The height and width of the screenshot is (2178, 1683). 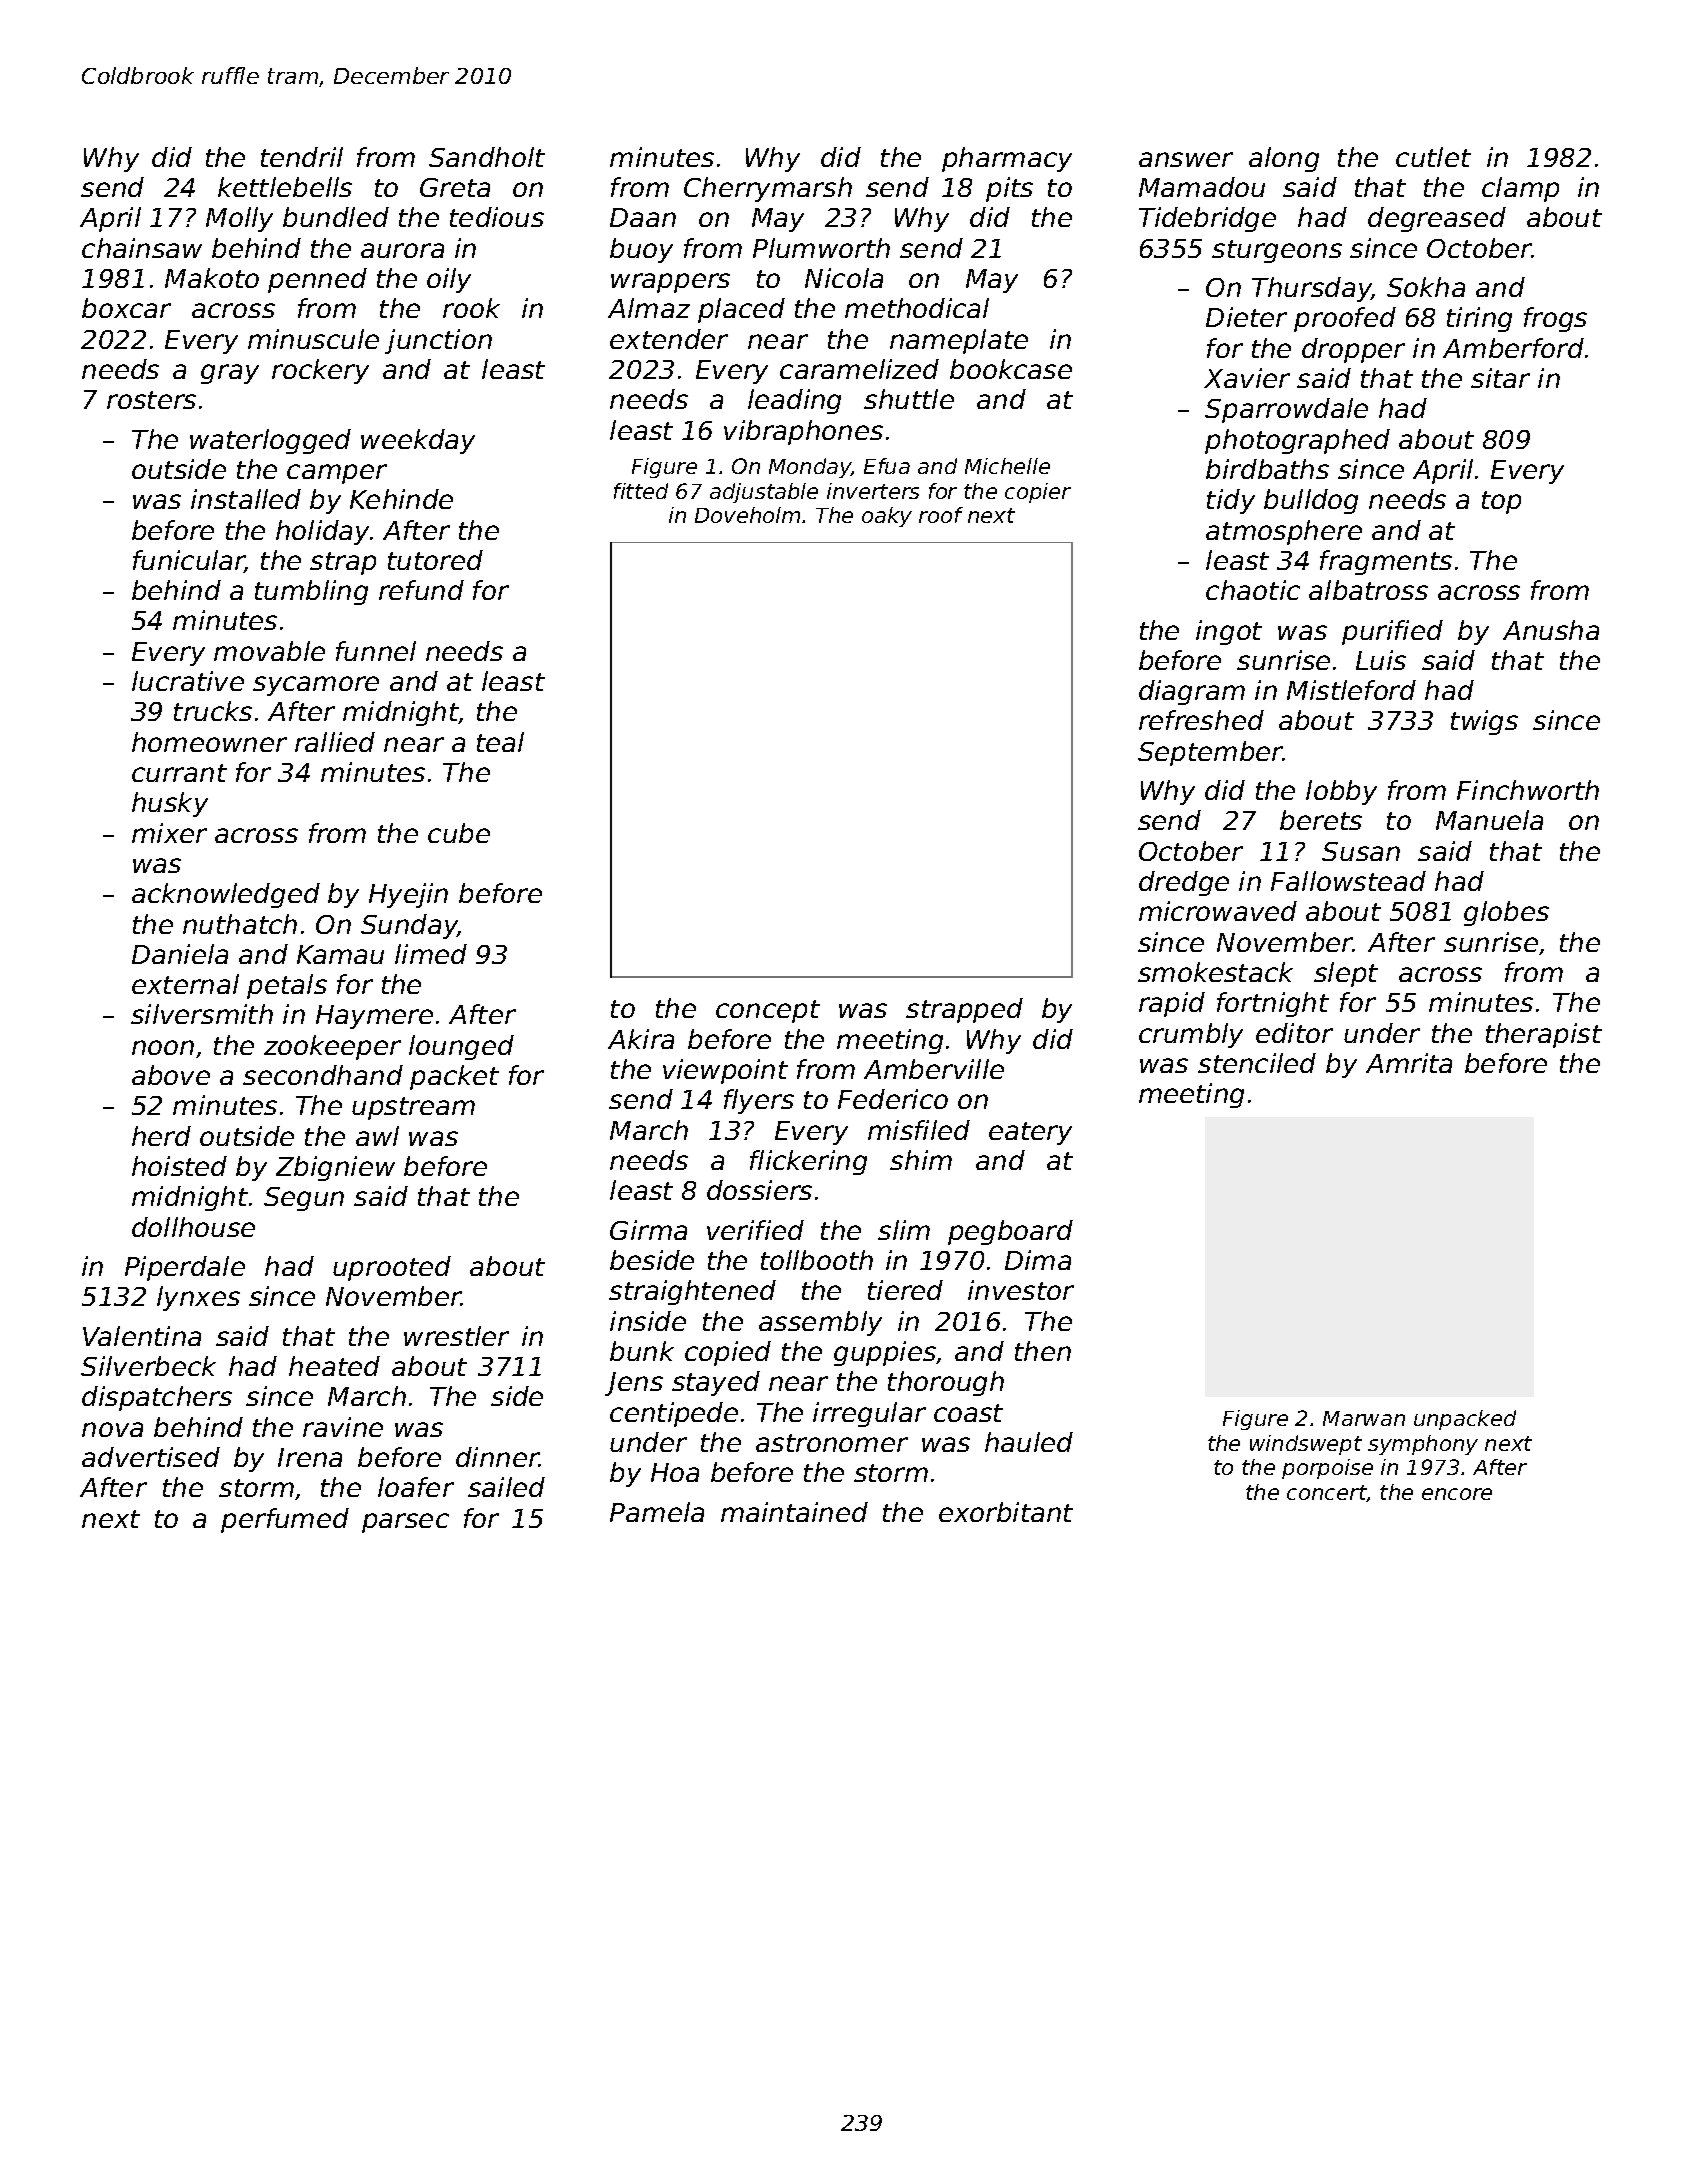 What do you see at coordinates (302, 157) in the screenshot?
I see `tendril` at bounding box center [302, 157].
